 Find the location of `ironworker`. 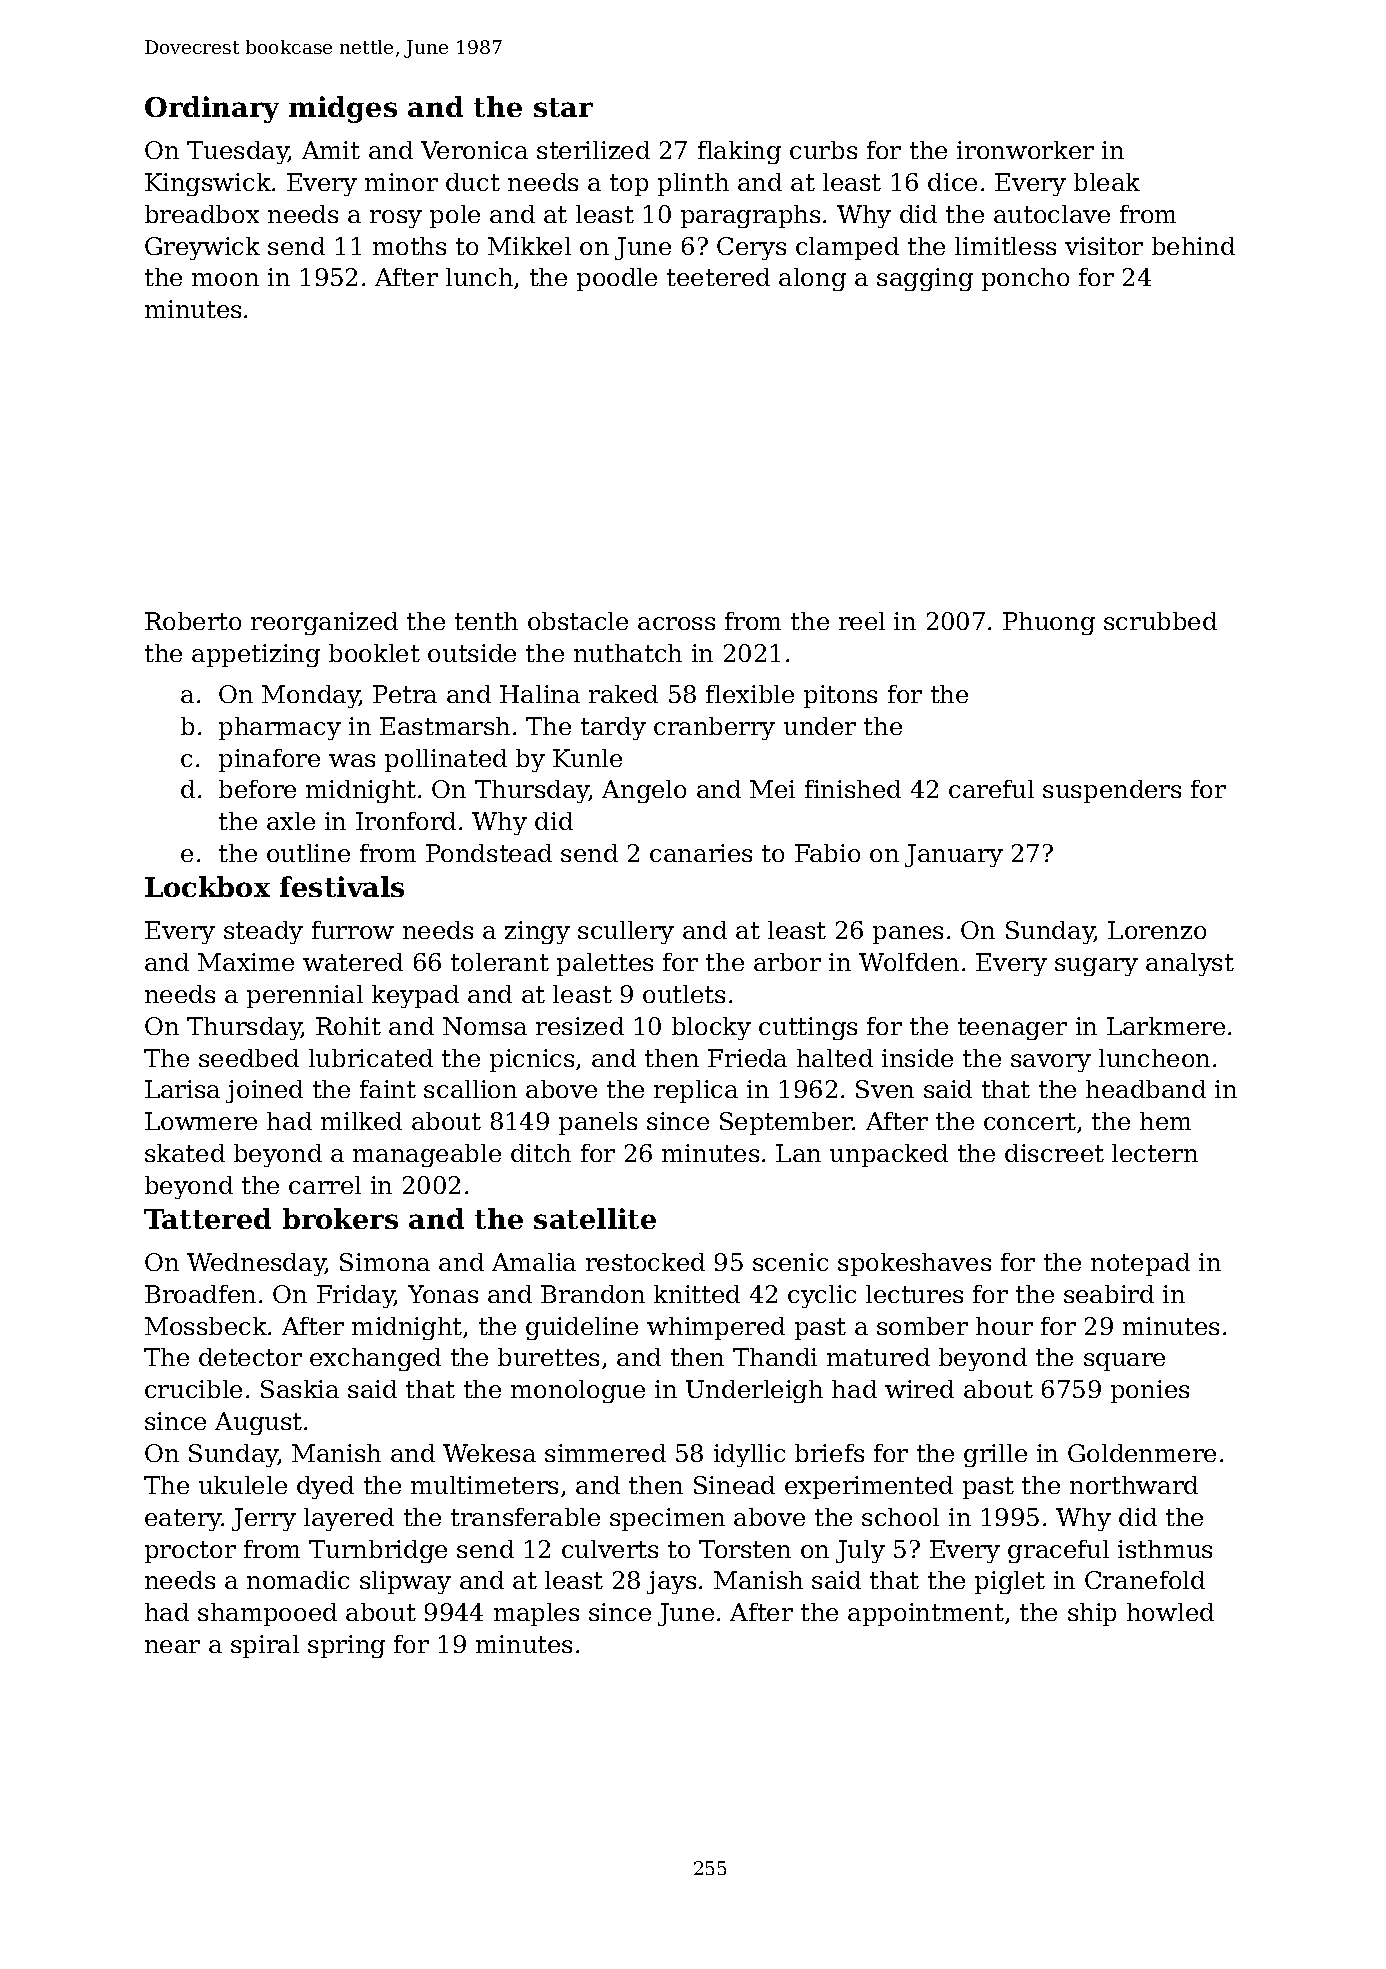

ironworker is located at coordinates (1025, 150).
